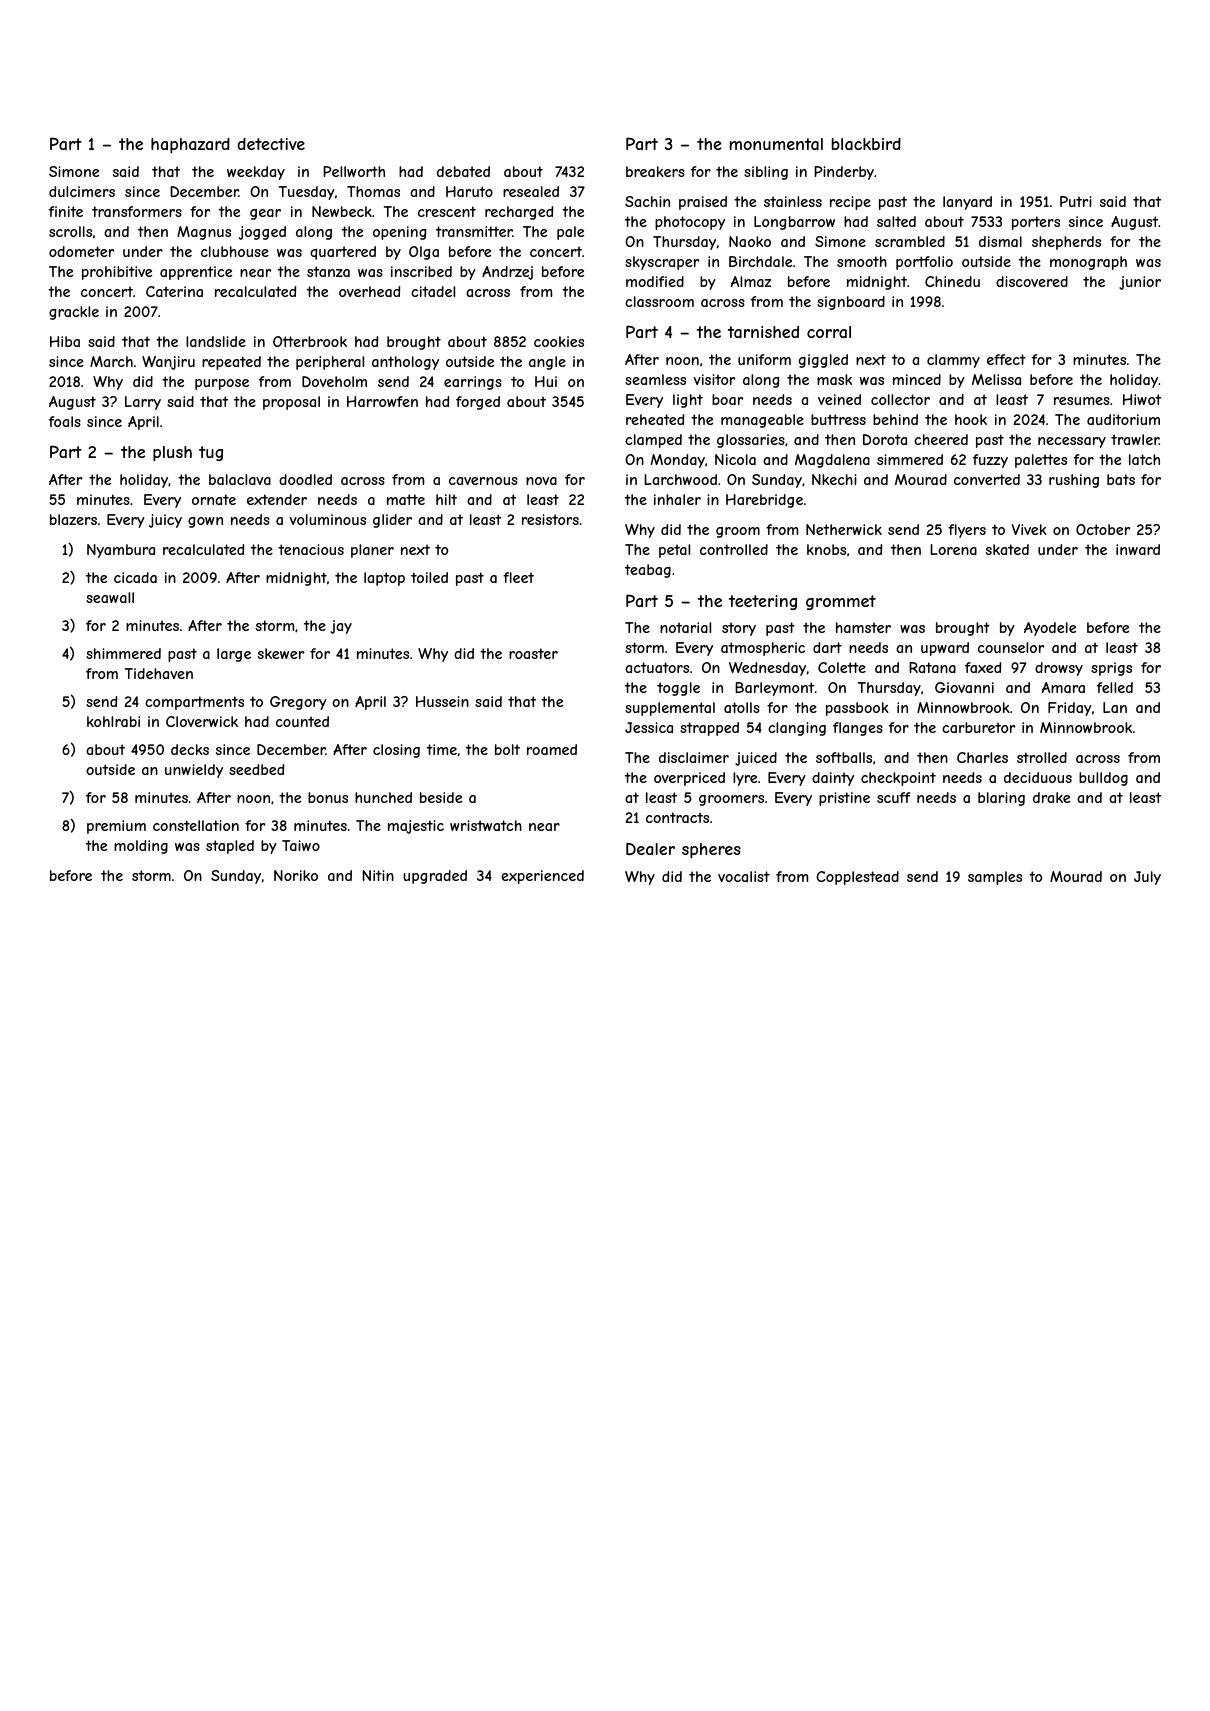 The width and height of the document is (1210, 1711). I want to click on Tuesday, so click(307, 193).
